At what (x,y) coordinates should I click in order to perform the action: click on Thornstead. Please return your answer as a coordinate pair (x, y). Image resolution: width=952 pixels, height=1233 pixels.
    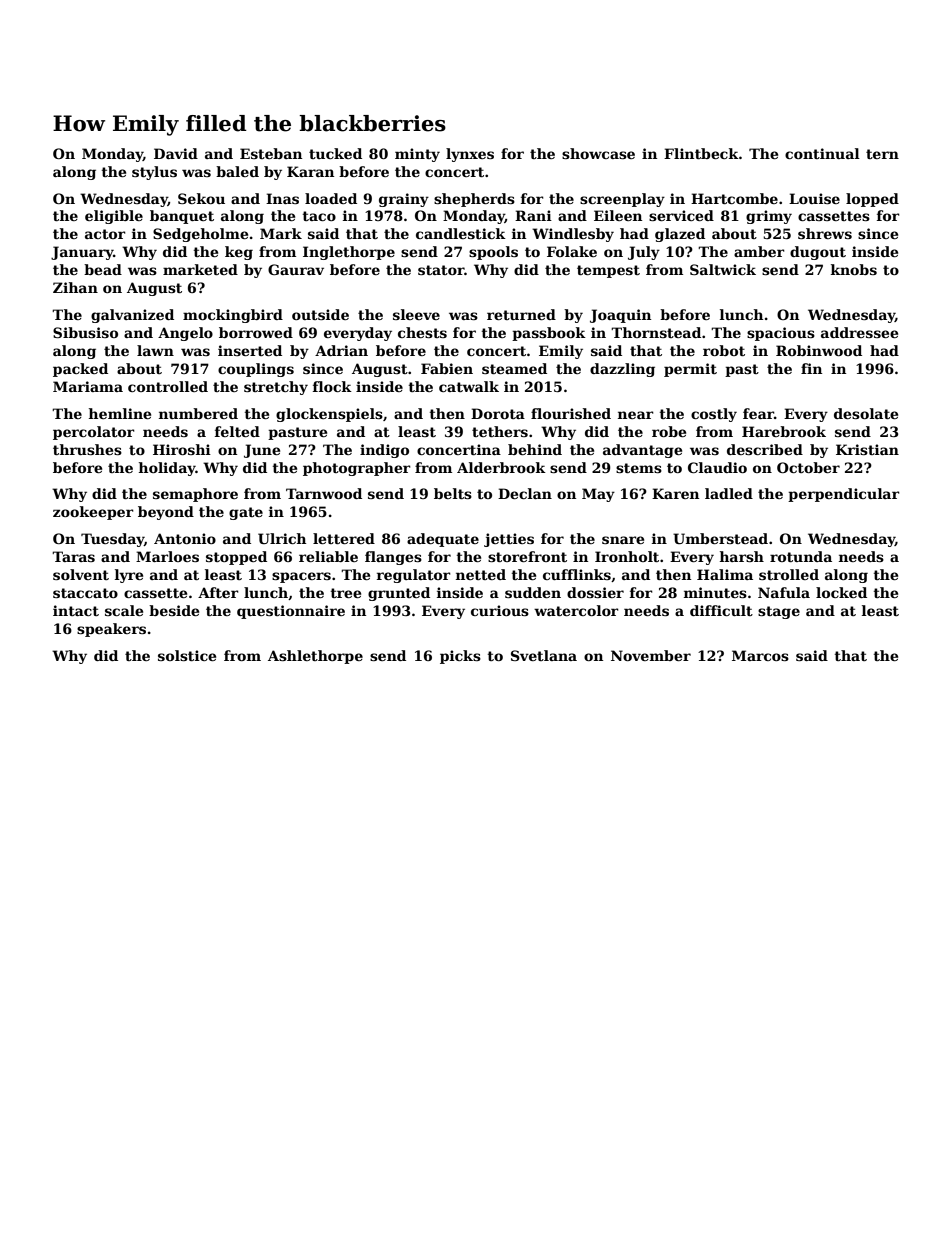
    Looking at the image, I should click on (656, 332).
